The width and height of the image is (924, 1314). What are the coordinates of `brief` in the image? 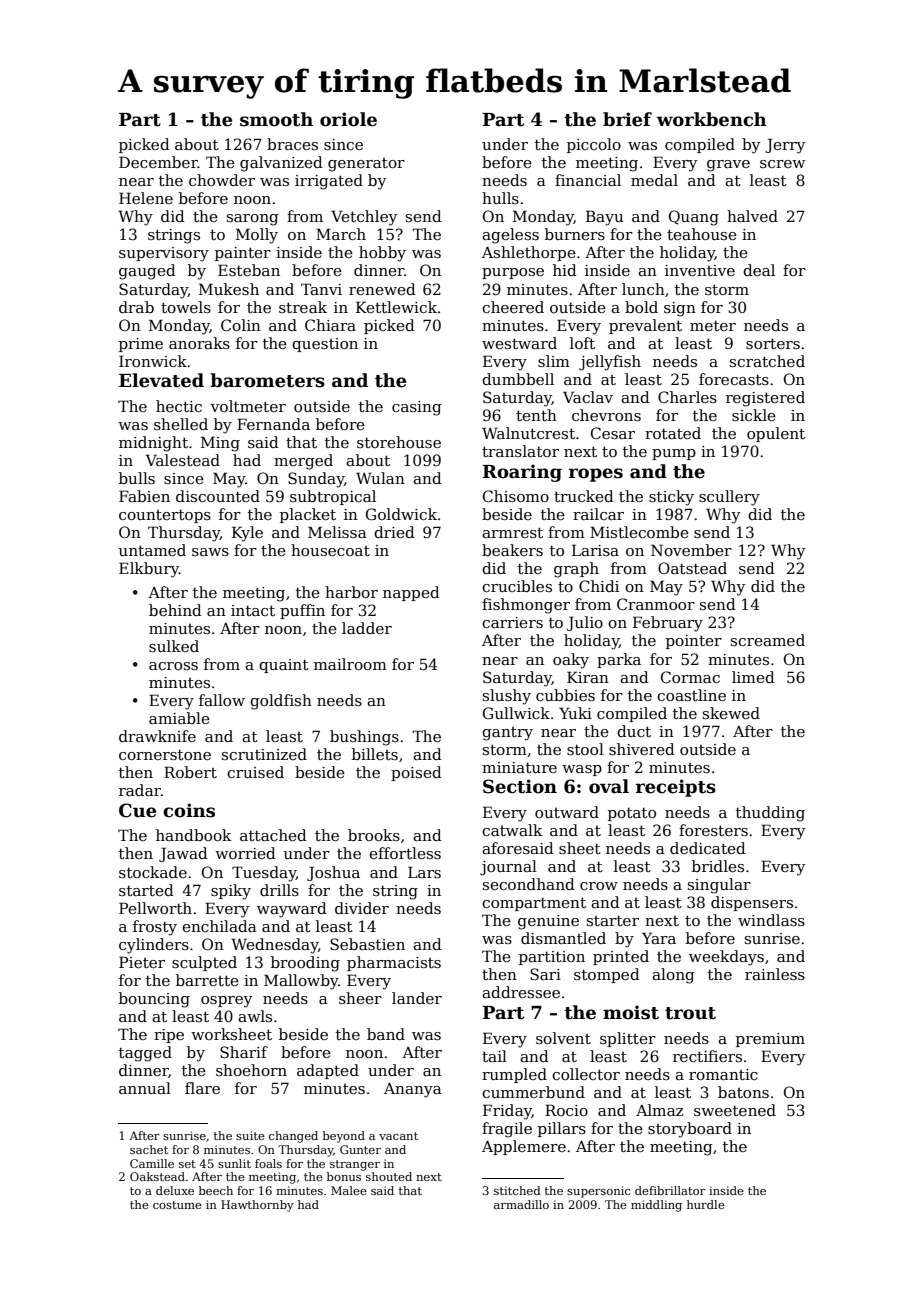 It's located at (627, 119).
